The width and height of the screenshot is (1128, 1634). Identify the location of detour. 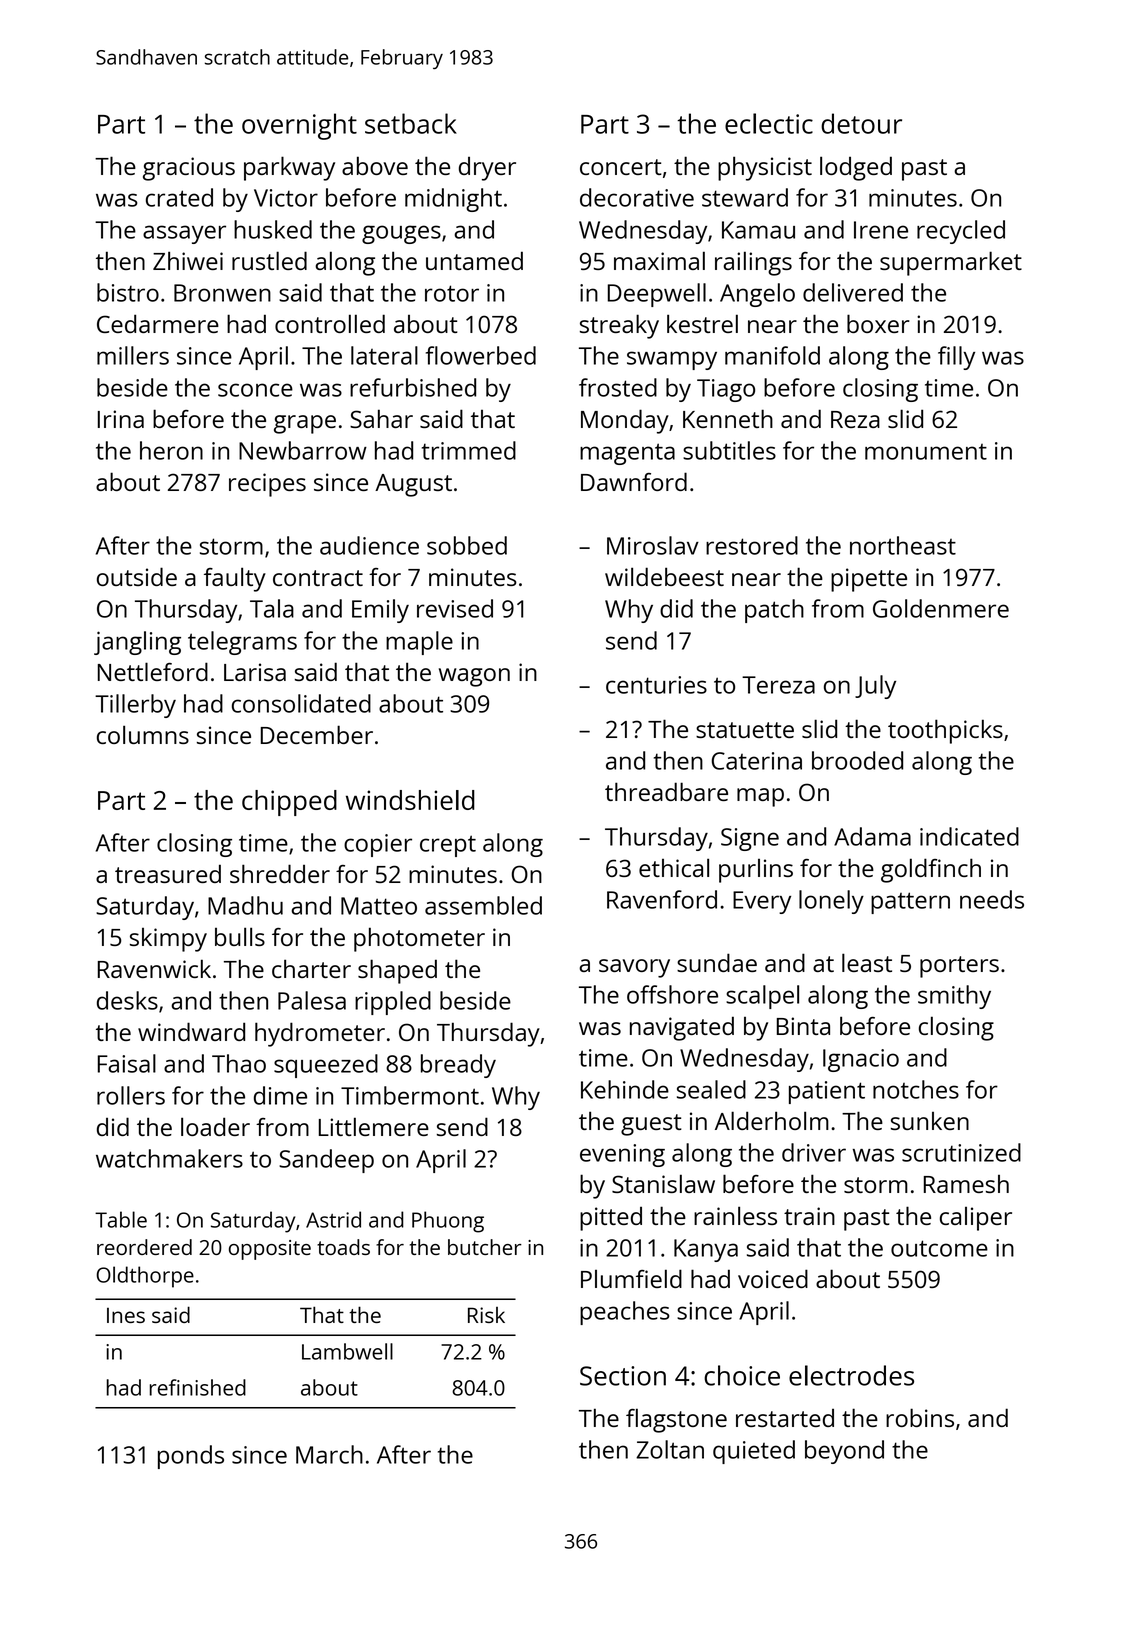
(861, 123).
